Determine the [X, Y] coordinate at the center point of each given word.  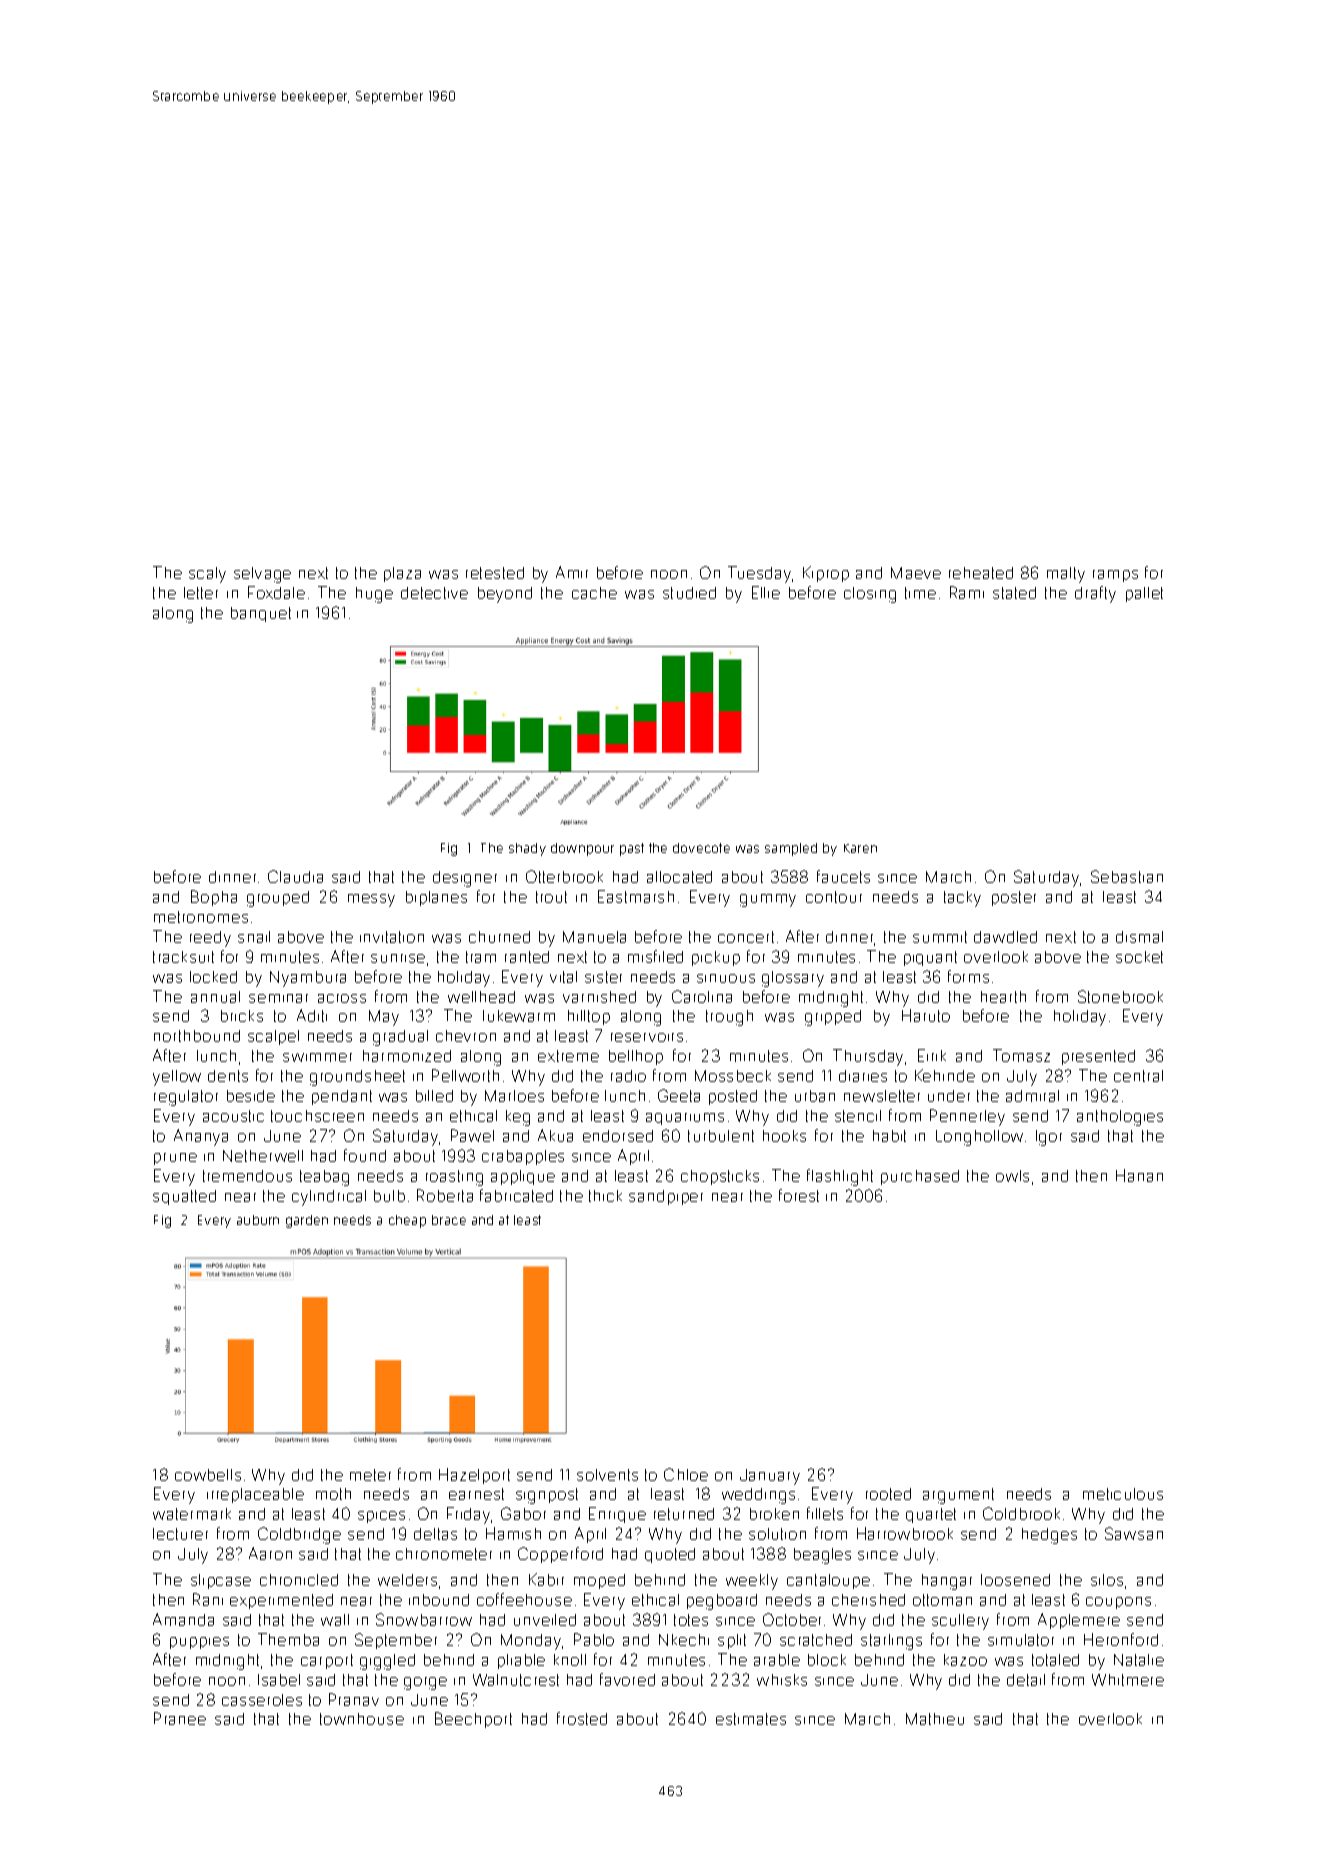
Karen [860, 848]
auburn [258, 1220]
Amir [572, 572]
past [632, 849]
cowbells [208, 1475]
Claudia [295, 876]
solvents [607, 1475]
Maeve [916, 573]
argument [958, 1496]
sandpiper [666, 1197]
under [949, 1096]
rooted [888, 1494]
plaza [402, 574]
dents [228, 1076]
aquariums [685, 1119]
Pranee [180, 1718]
